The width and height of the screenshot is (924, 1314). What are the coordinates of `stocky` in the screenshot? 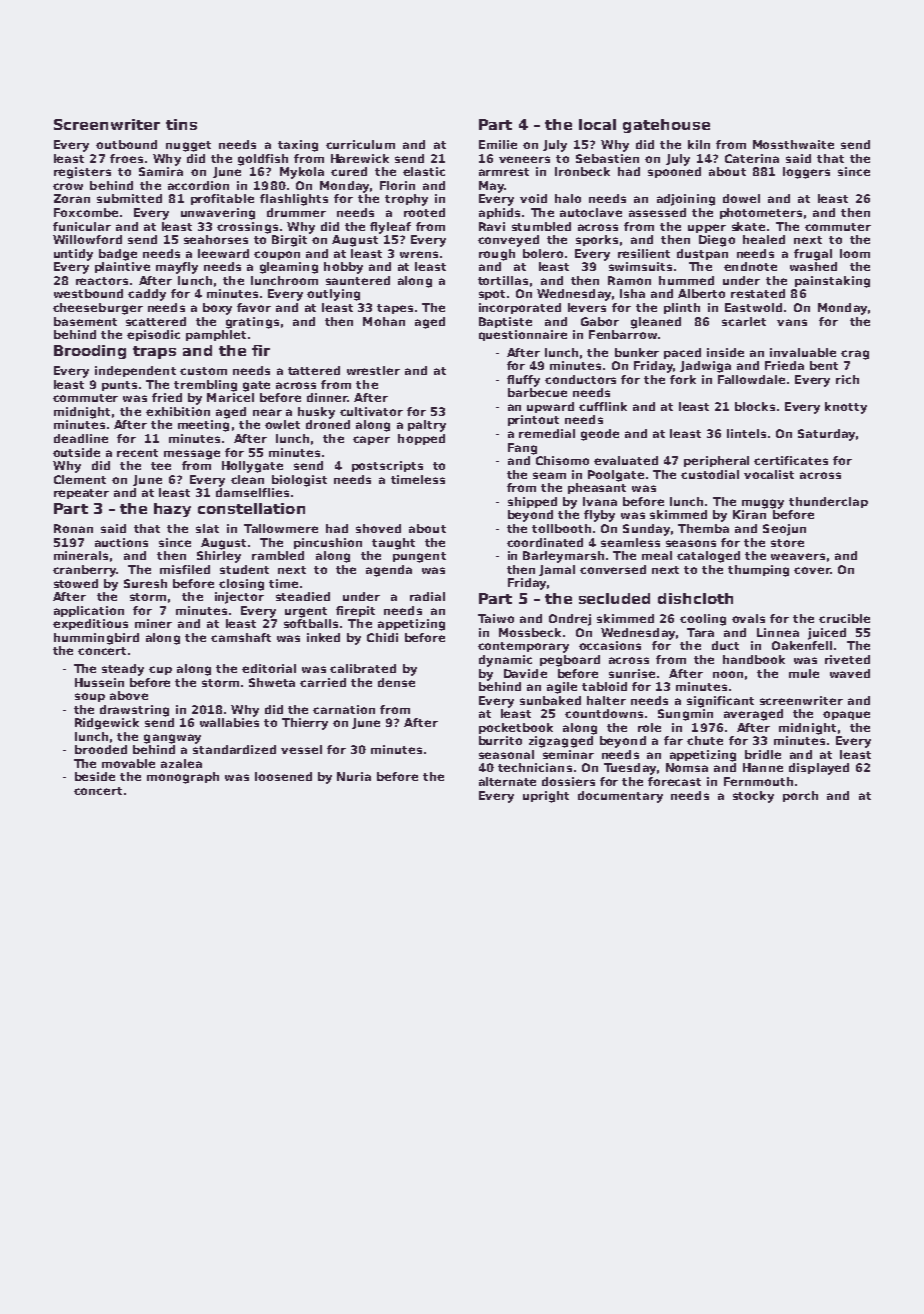 It's located at (753, 797).
